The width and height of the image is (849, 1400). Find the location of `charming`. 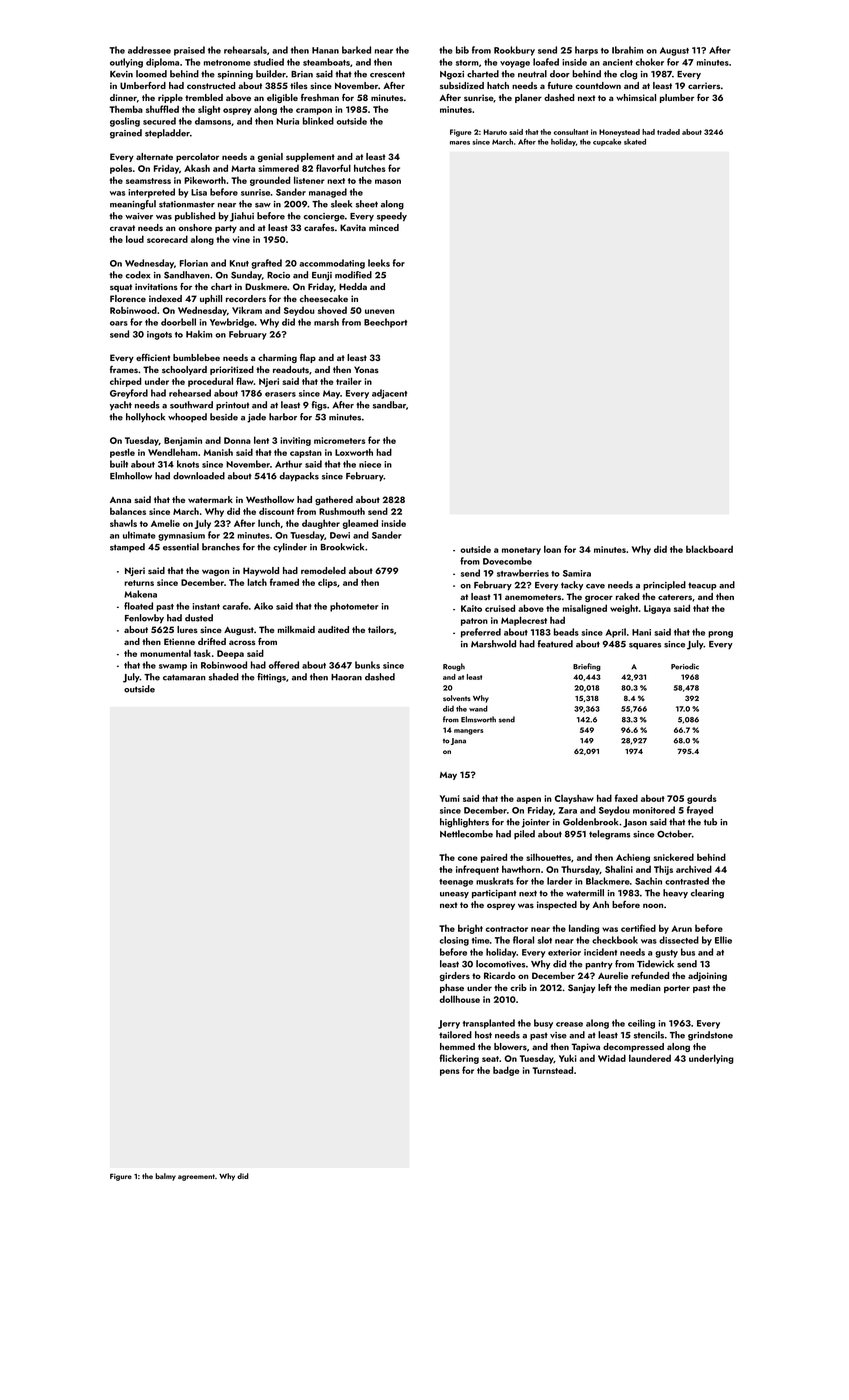

charming is located at coordinates (277, 358).
